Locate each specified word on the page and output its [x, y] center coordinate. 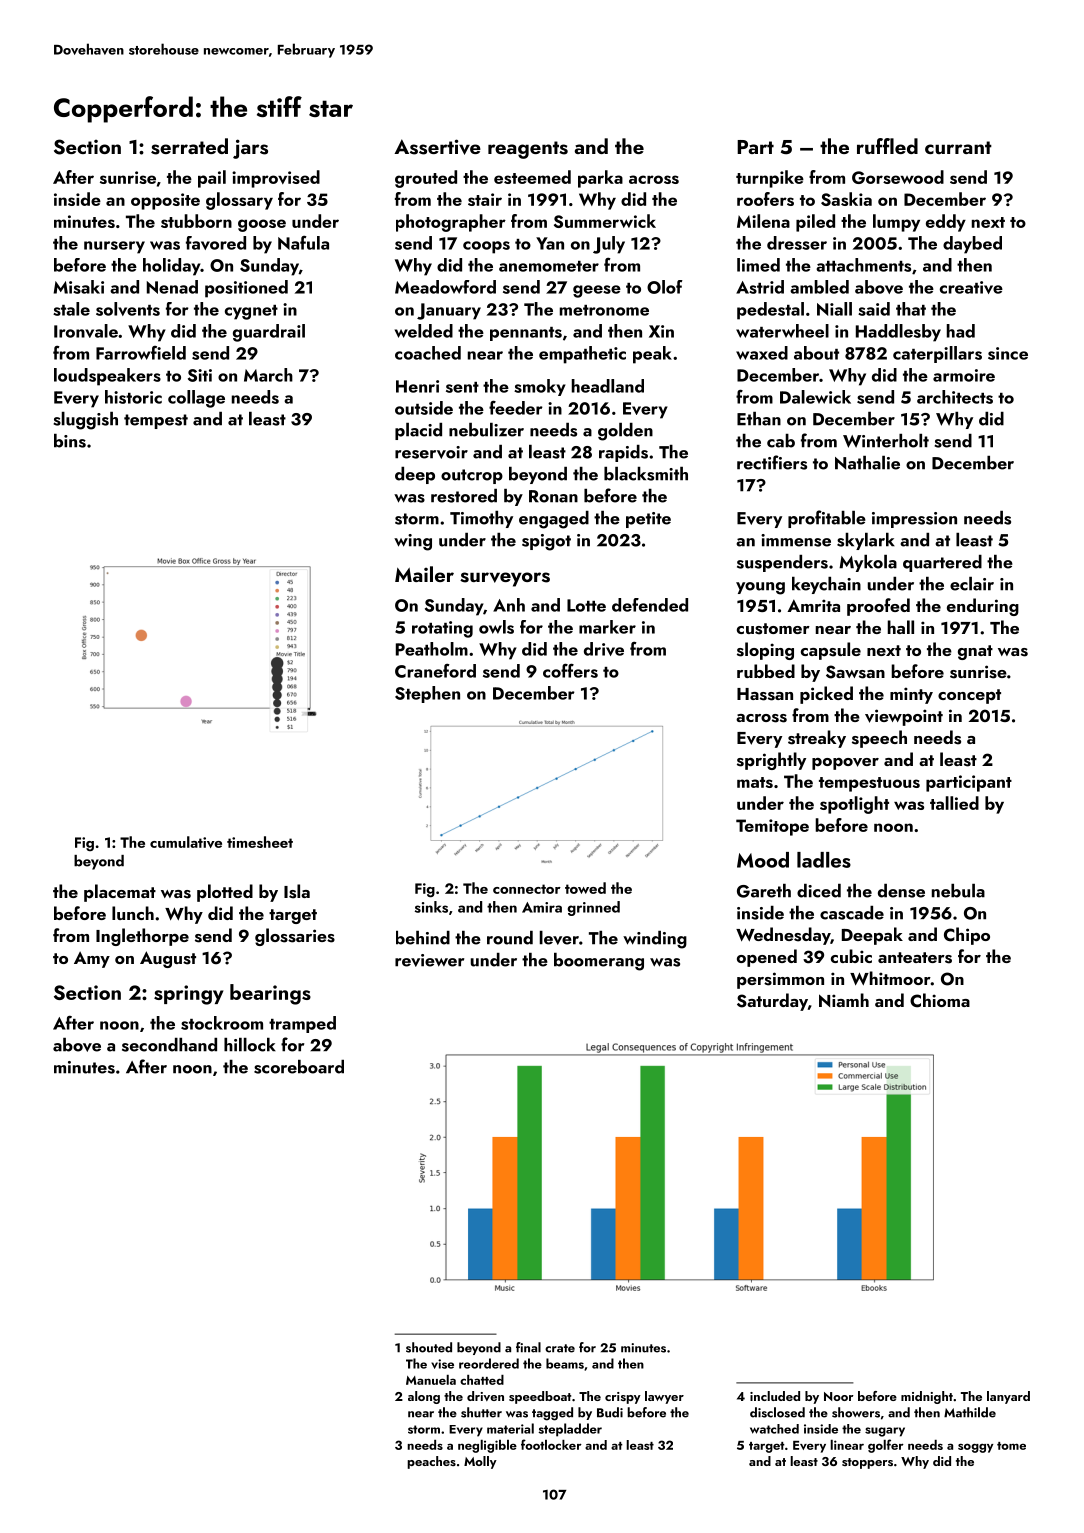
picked [826, 695]
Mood [763, 860]
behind [423, 938]
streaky [817, 739]
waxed [762, 353]
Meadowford [445, 287]
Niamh [844, 1000]
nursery [114, 247]
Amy [92, 959]
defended [650, 605]
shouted [429, 1347]
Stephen [427, 694]
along [424, 1397]
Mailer [424, 574]
